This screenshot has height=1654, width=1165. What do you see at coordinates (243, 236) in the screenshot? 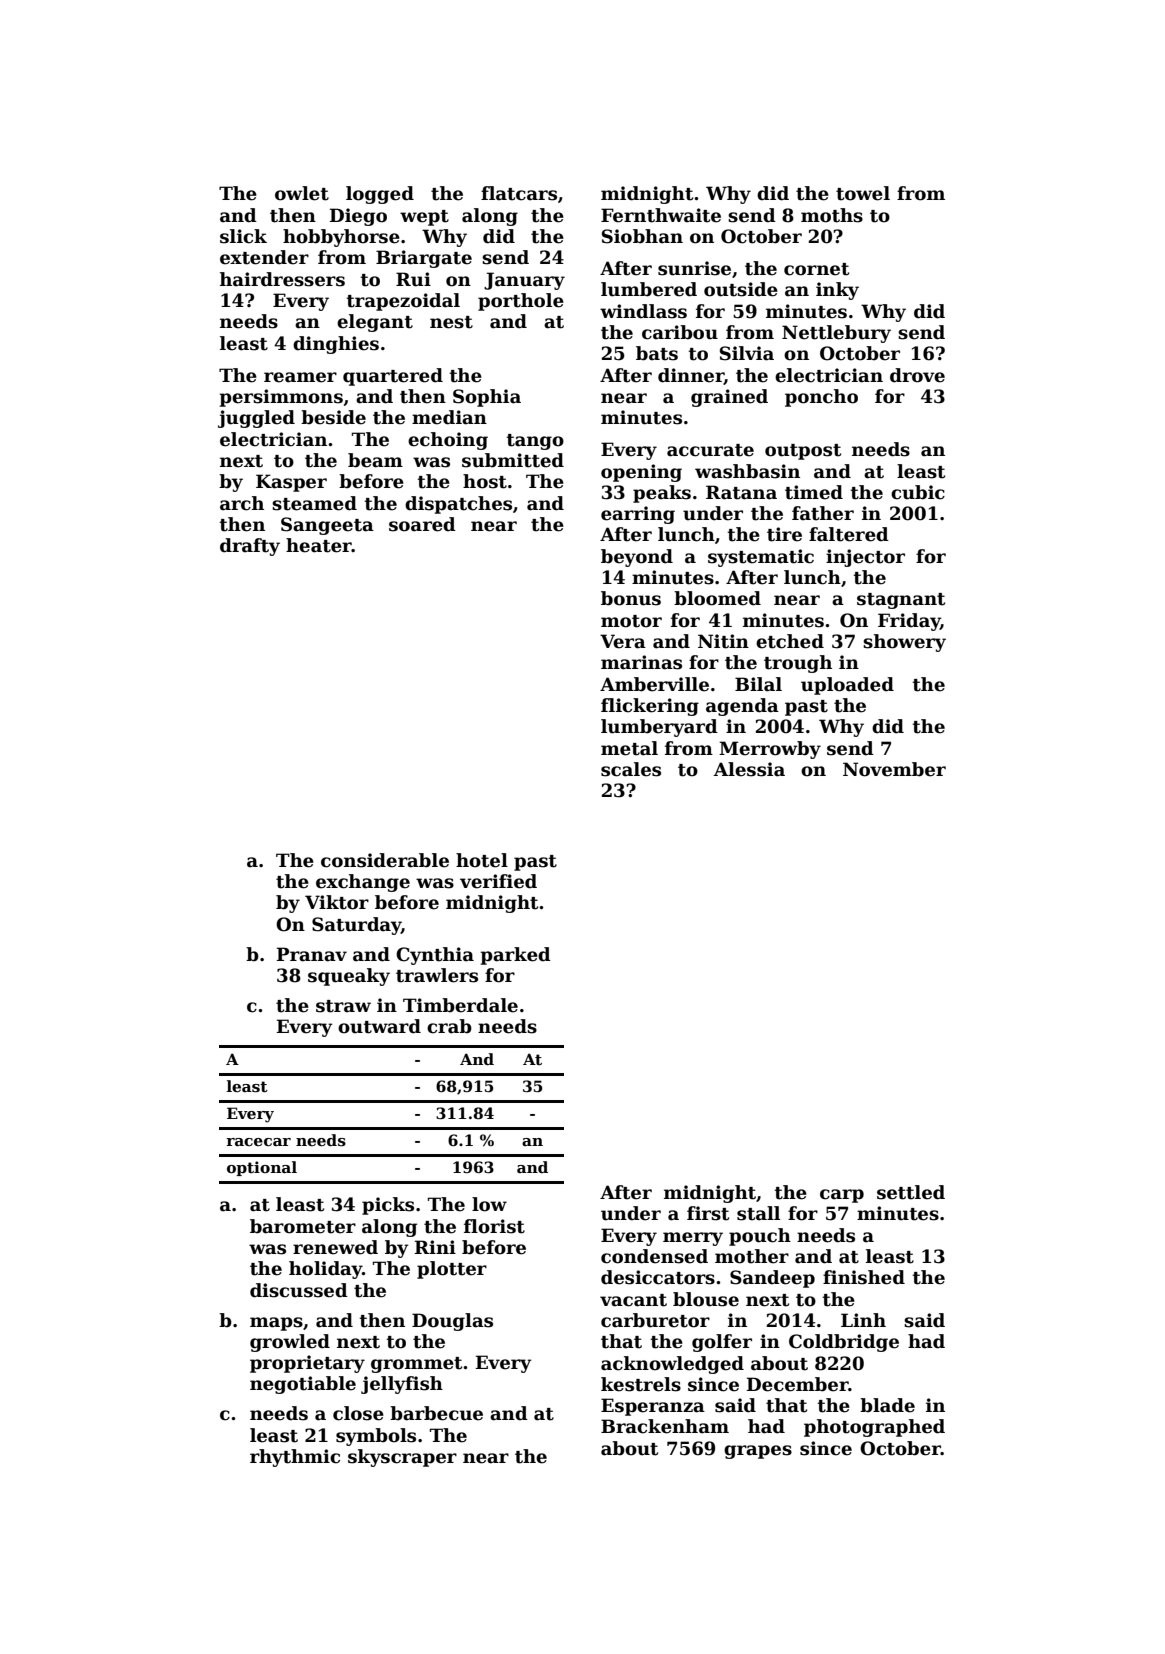
I see `slick` at bounding box center [243, 236].
